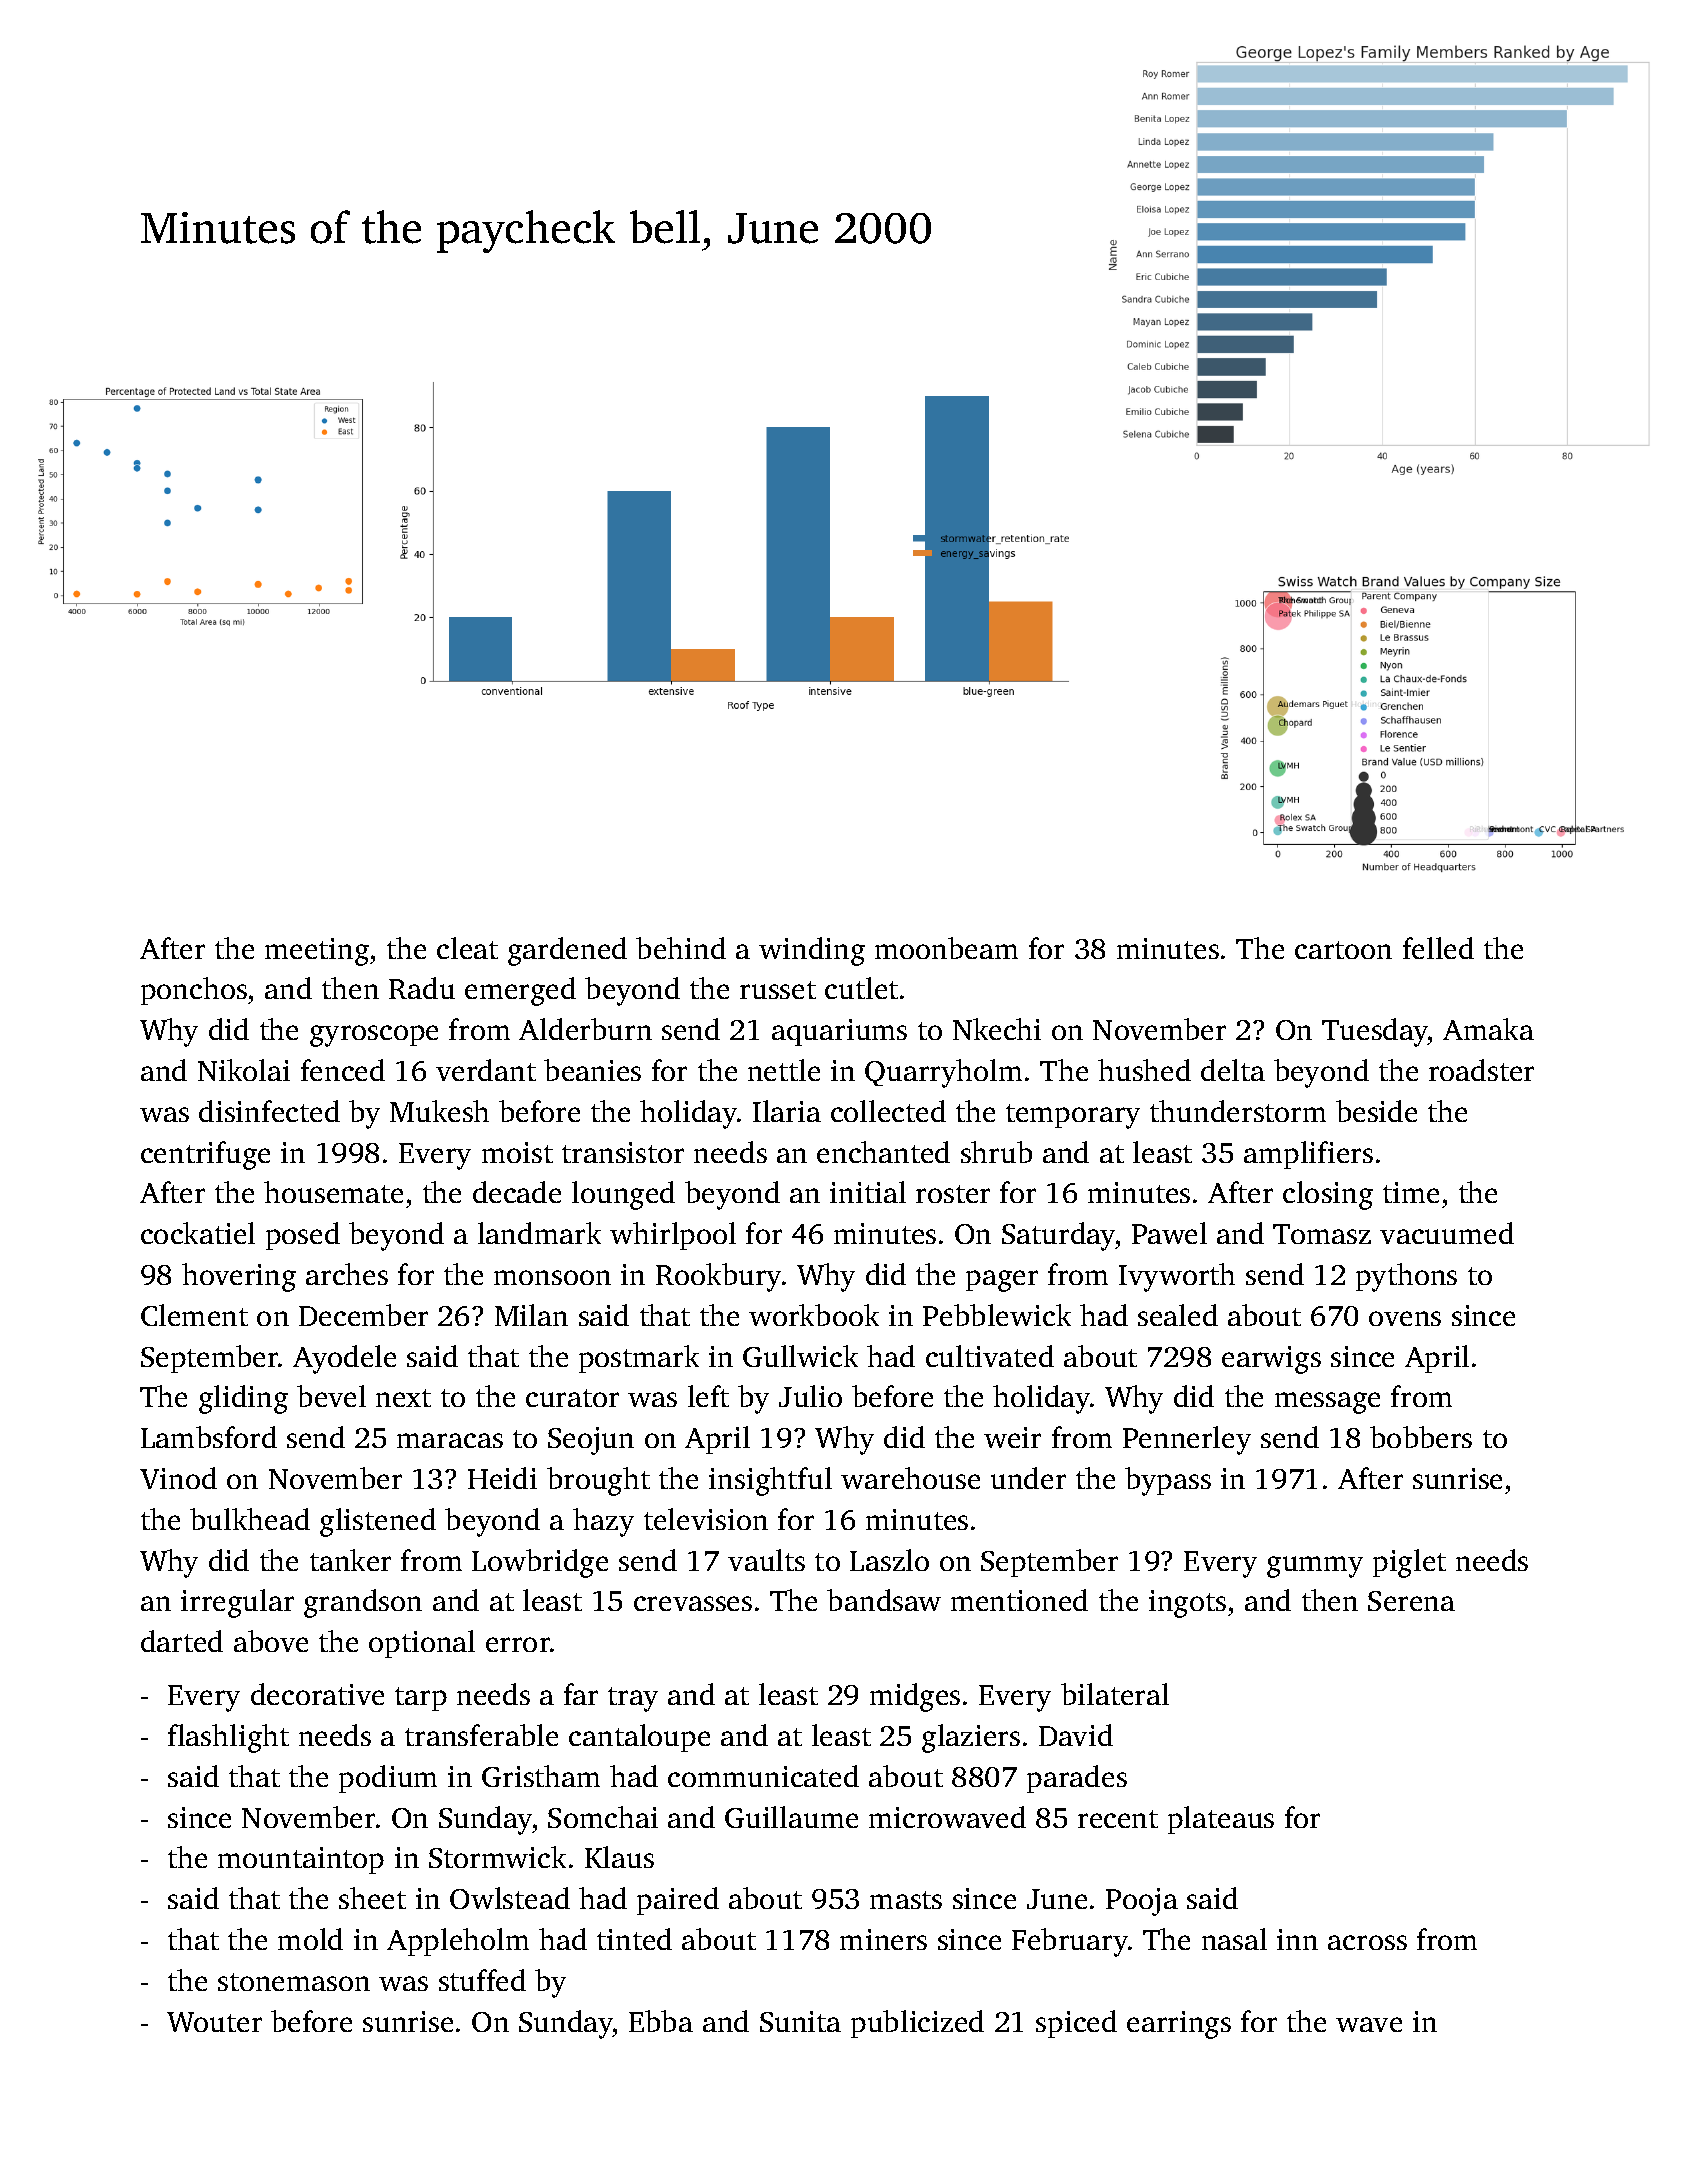 This image has width=1683, height=2178. Describe the element at coordinates (861, 988) in the image. I see `cutlet` at that location.
